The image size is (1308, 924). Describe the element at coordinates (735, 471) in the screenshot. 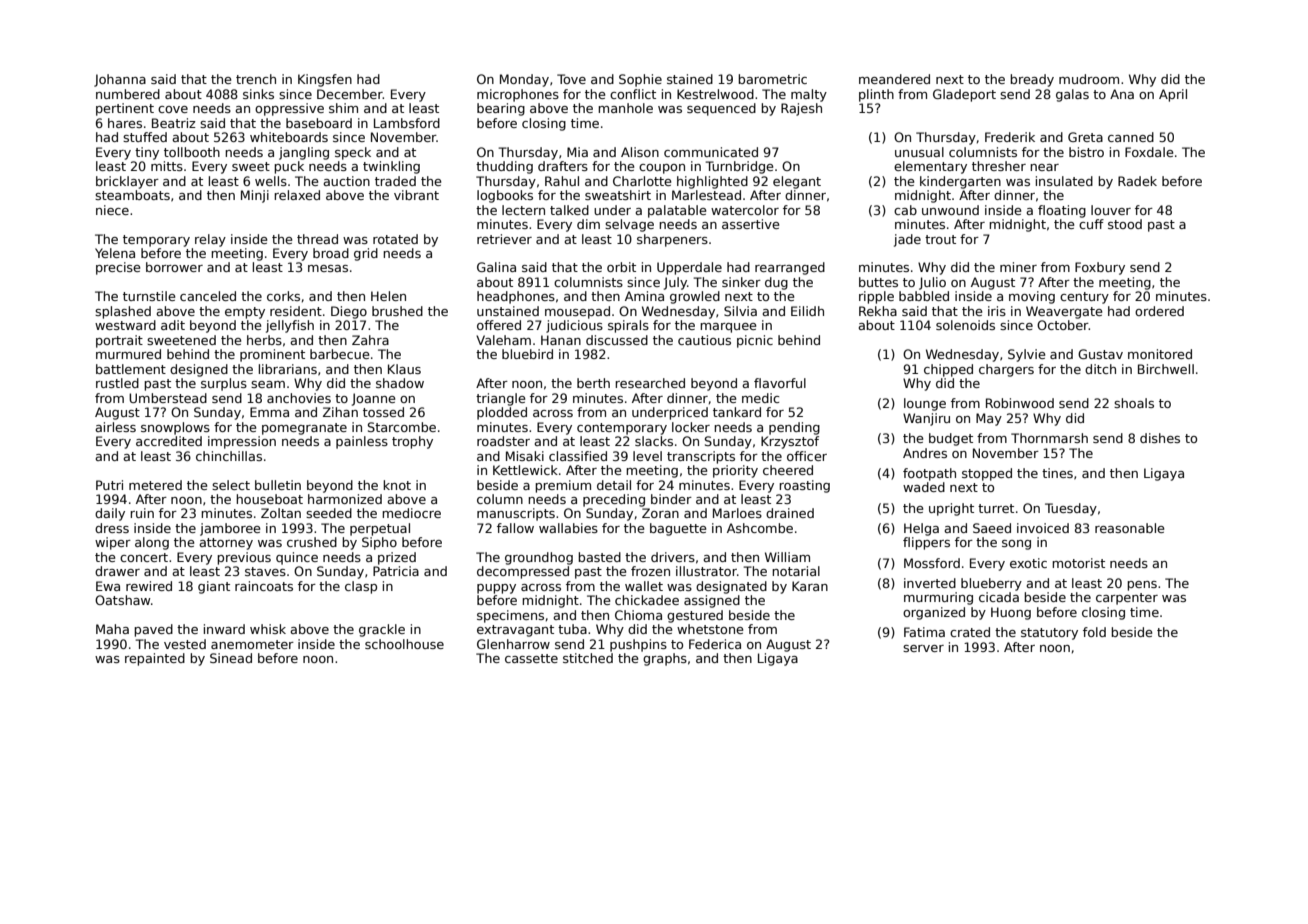

I see `priority` at that location.
